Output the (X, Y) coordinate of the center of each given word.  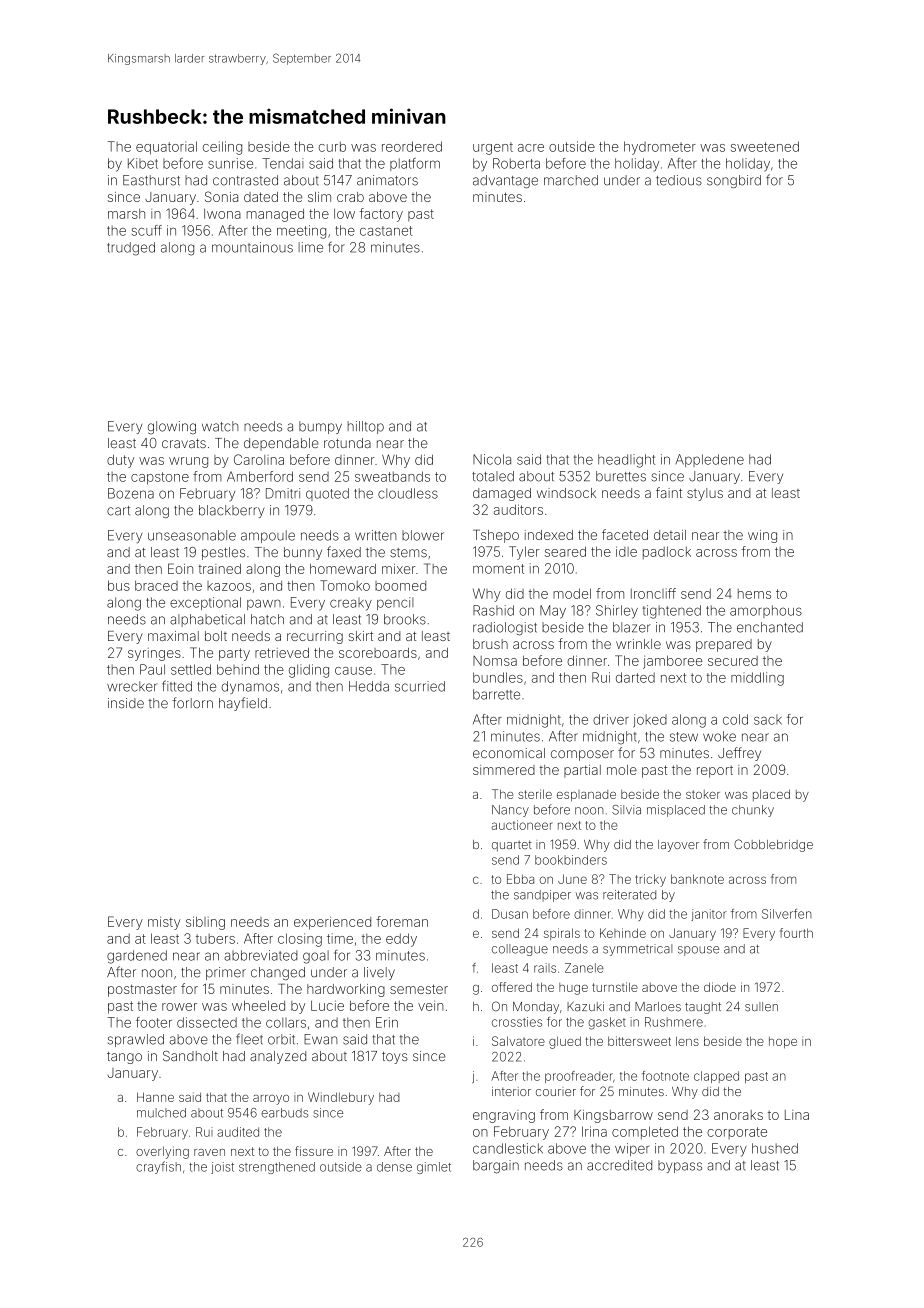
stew (684, 737)
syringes (154, 654)
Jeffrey (739, 754)
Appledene (710, 460)
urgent (493, 148)
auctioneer (522, 825)
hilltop (366, 427)
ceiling (222, 148)
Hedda (369, 686)
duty (120, 461)
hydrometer (660, 148)
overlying (162, 1152)
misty (164, 923)
